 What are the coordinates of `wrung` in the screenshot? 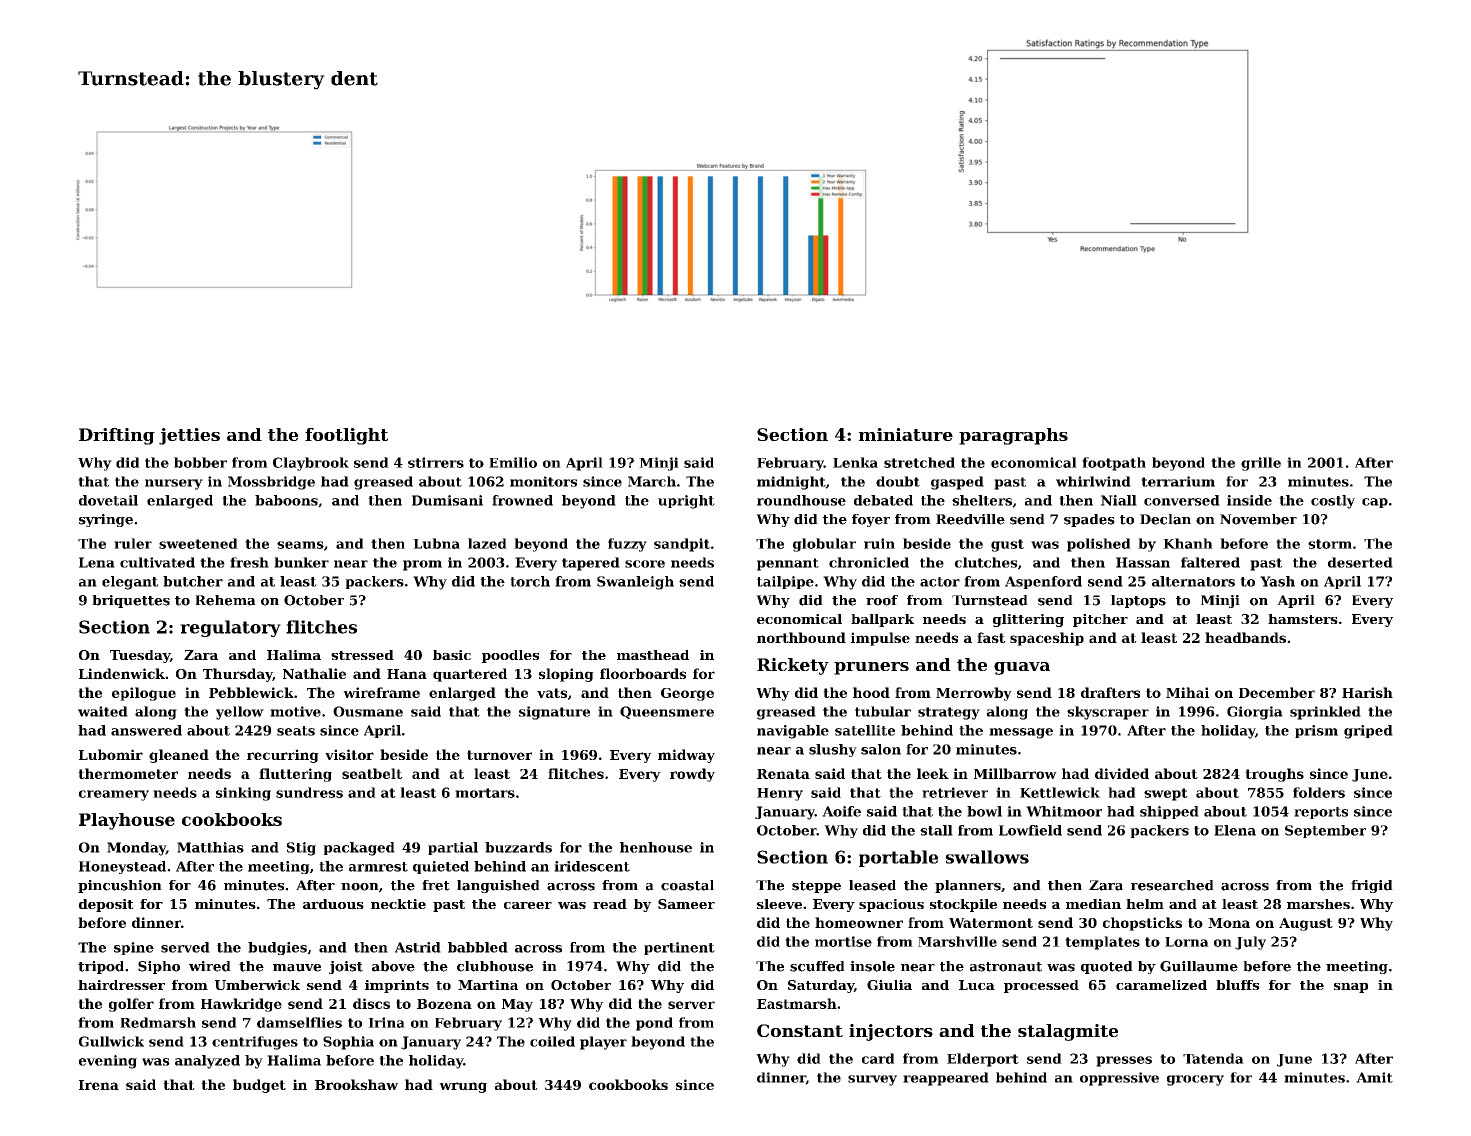 It's located at (463, 1087).
